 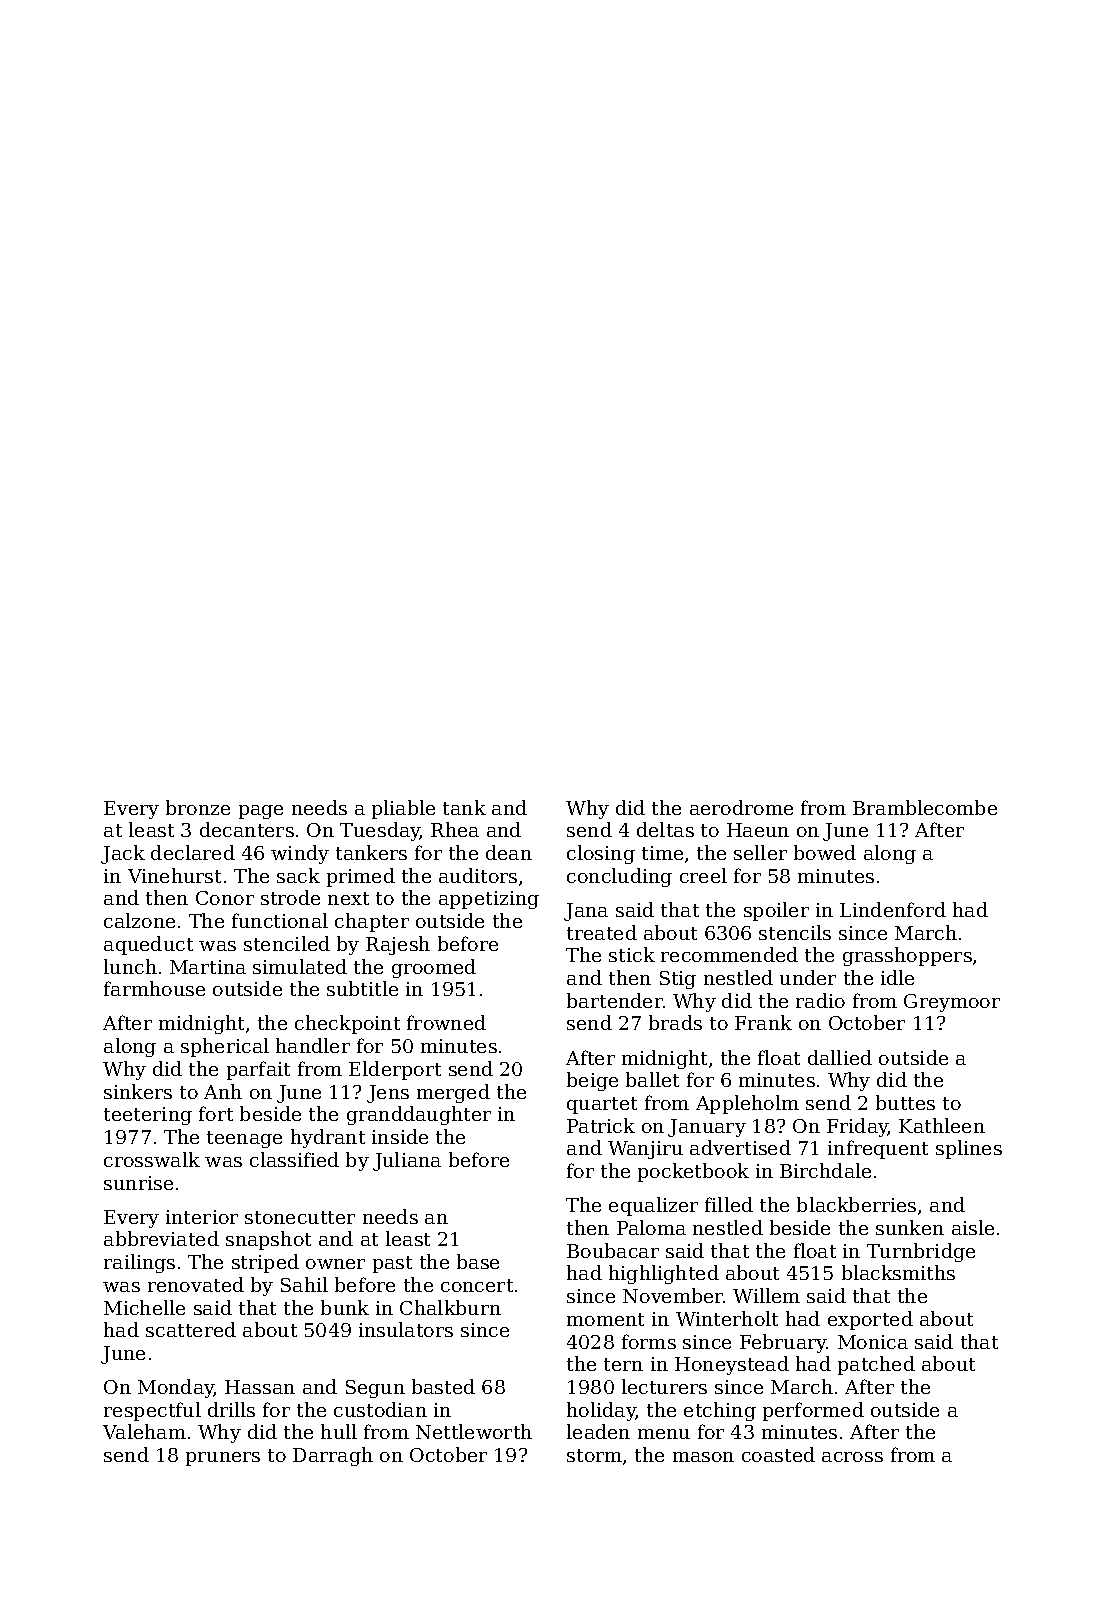 What do you see at coordinates (339, 1431) in the document?
I see `hull` at bounding box center [339, 1431].
